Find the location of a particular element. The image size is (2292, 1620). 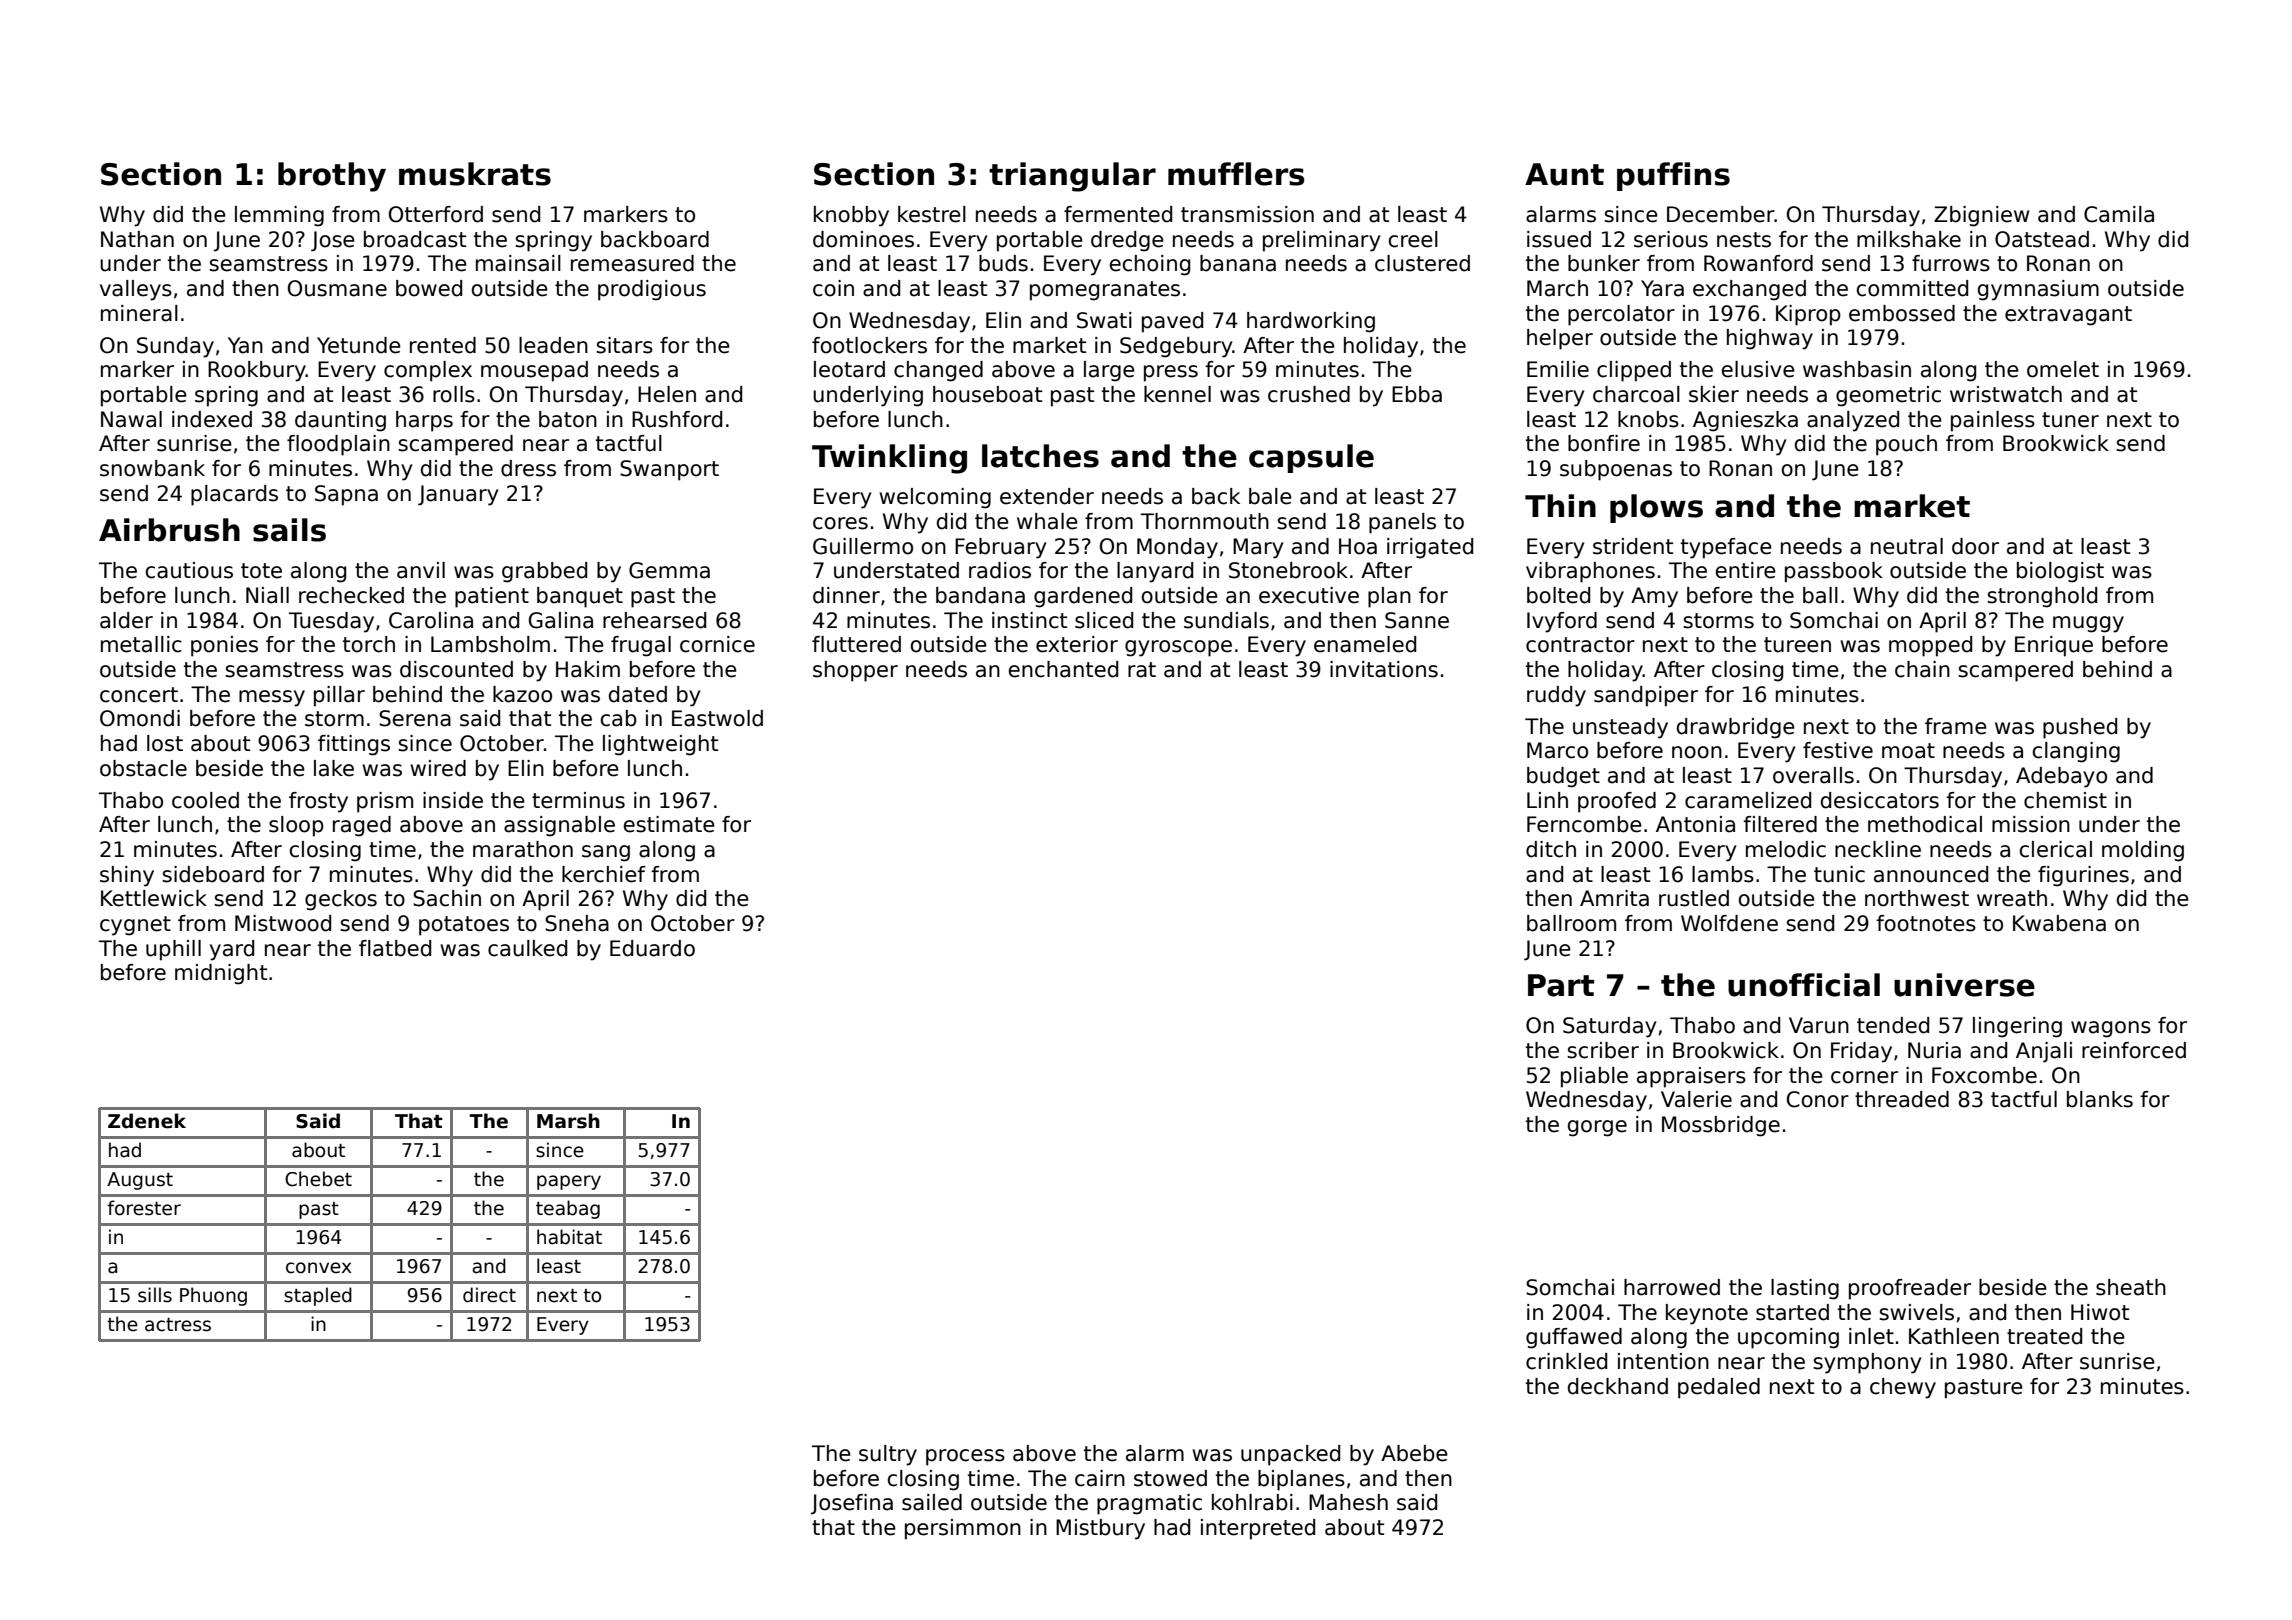

clipped is located at coordinates (1634, 371).
